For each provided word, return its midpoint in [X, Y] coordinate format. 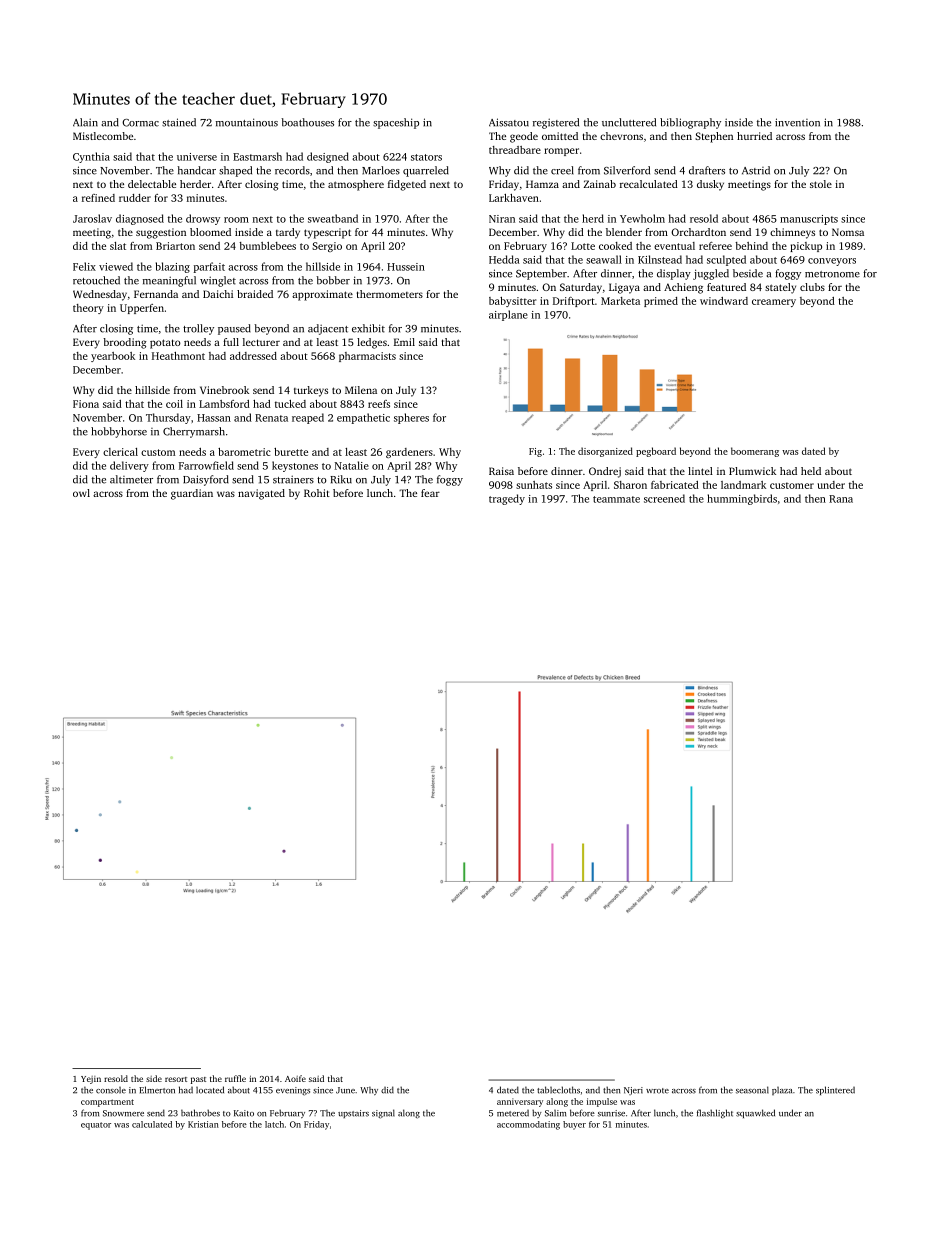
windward [724, 301]
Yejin [91, 1080]
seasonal [752, 1090]
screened [664, 498]
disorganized [605, 452]
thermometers [390, 294]
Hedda [504, 259]
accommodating [528, 1125]
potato [165, 344]
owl [81, 493]
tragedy [507, 499]
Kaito [244, 1113]
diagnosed [140, 219]
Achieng [683, 288]
